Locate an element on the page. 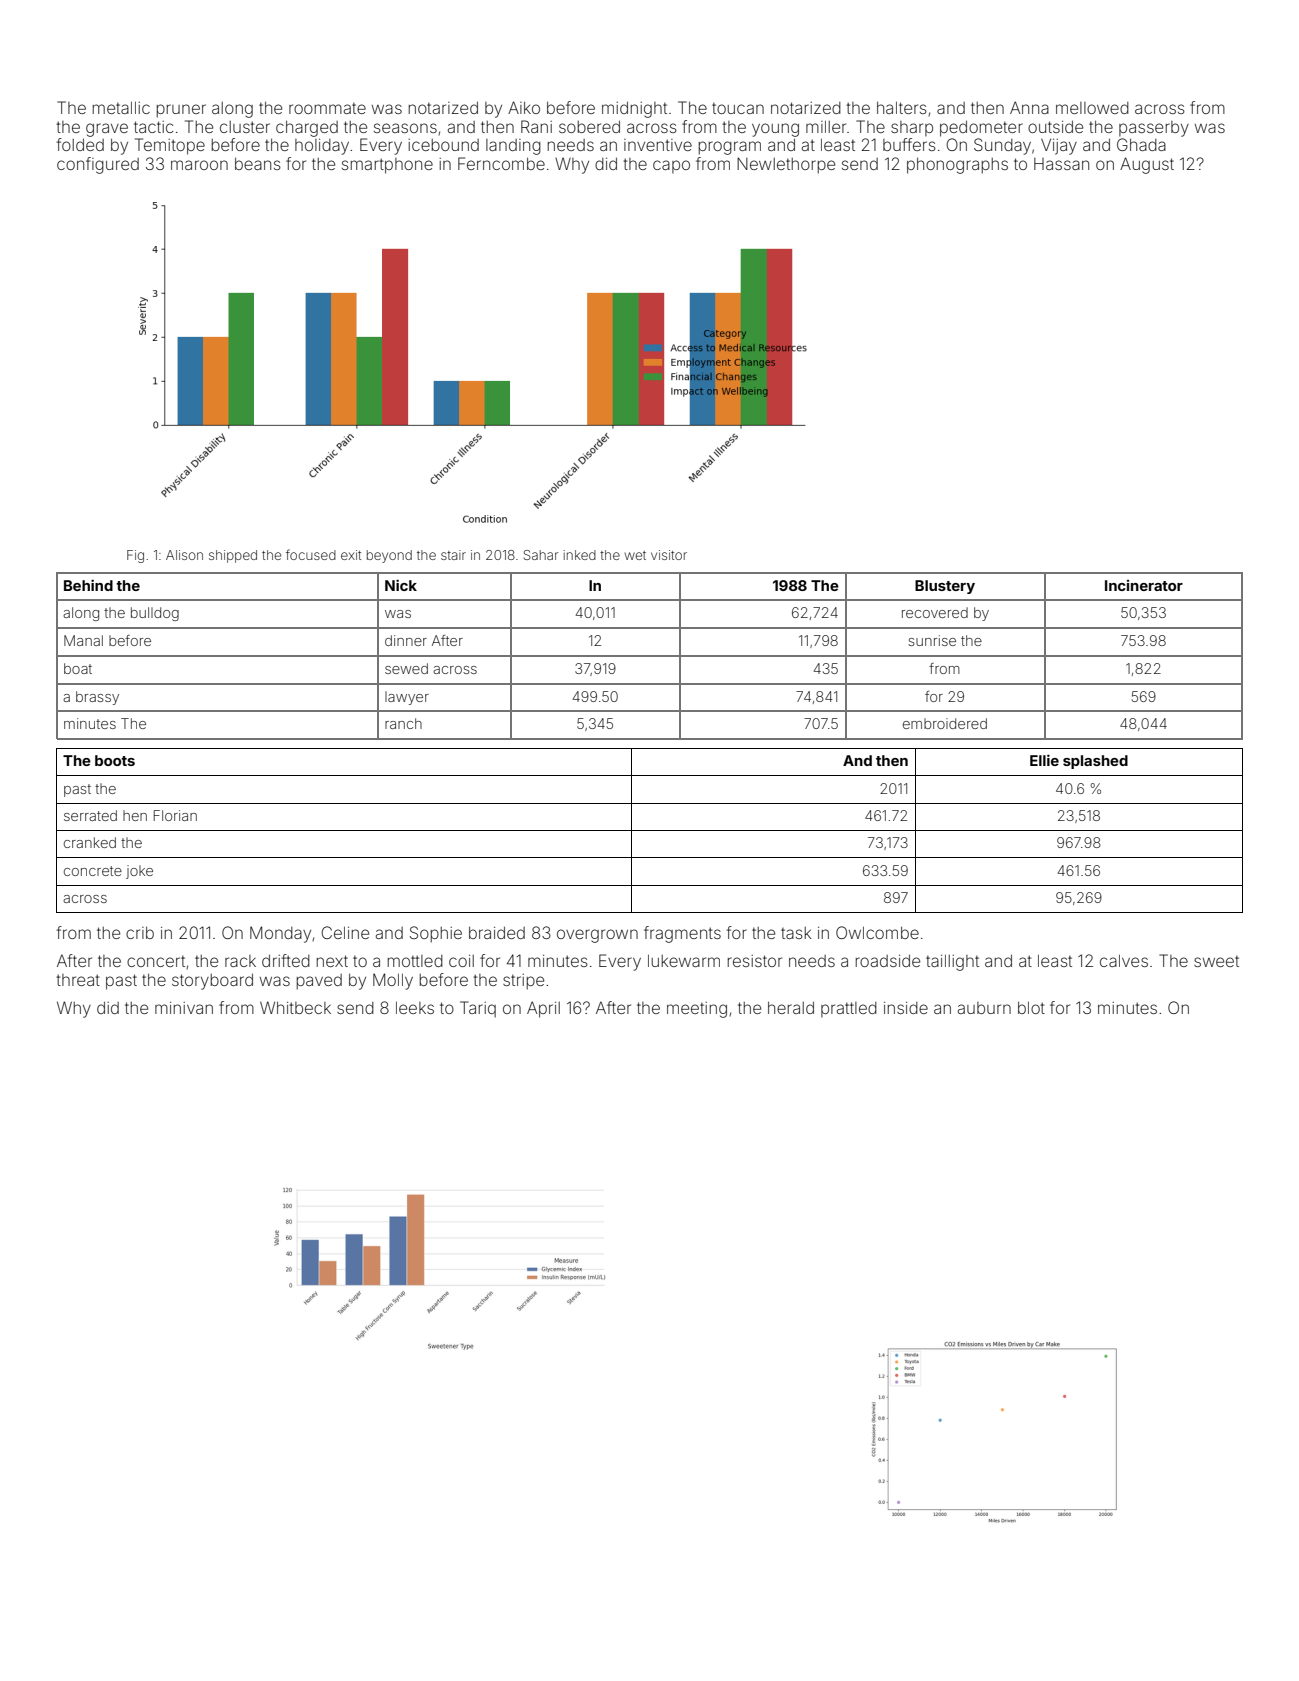 The width and height of the page is (1299, 1681). Celine is located at coordinates (345, 932).
